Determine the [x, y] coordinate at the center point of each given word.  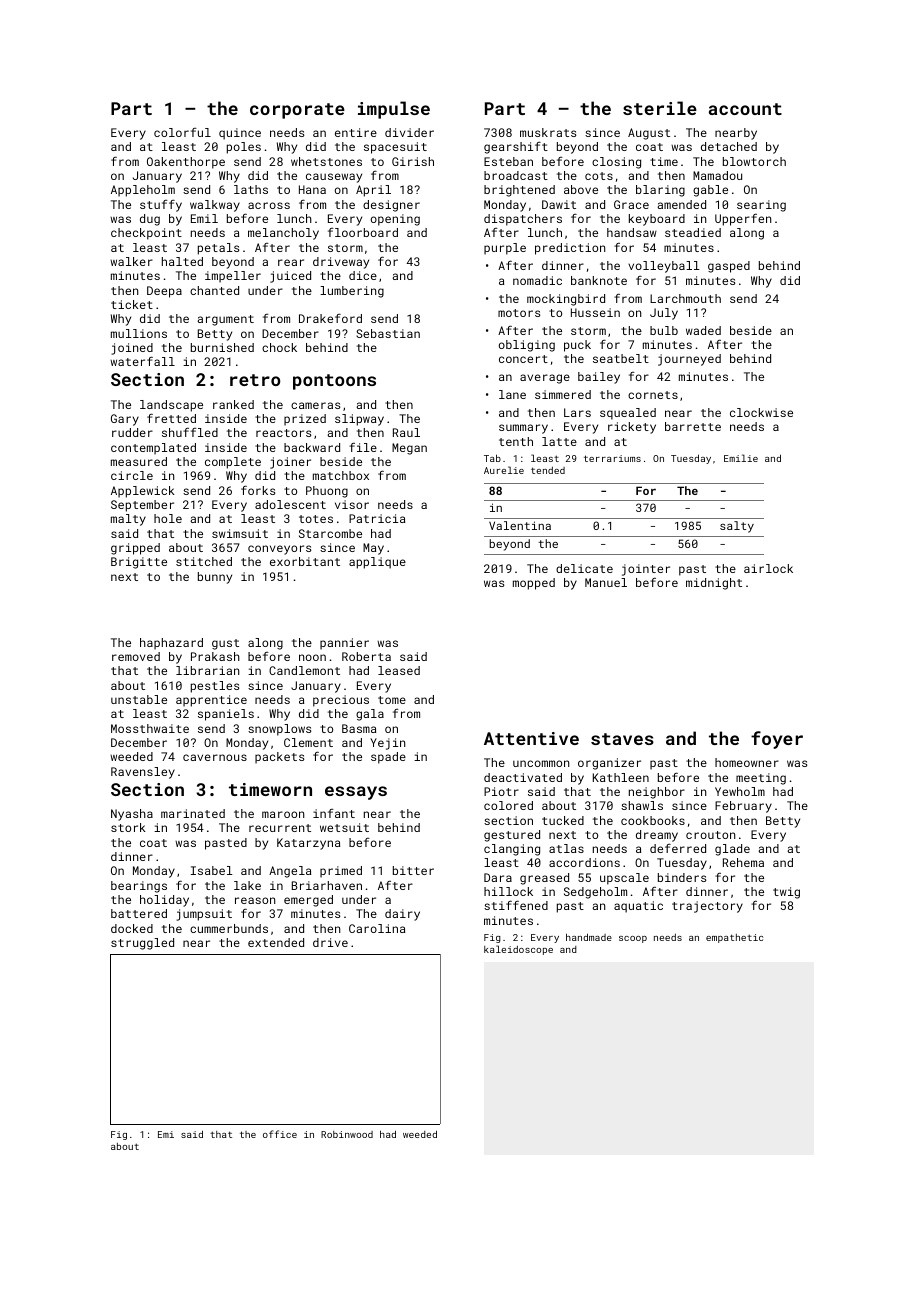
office [280, 1134]
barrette [693, 426]
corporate [297, 111]
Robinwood [347, 1134]
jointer [646, 570]
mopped [534, 584]
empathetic [734, 938]
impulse [394, 110]
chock [279, 347]
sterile [660, 108]
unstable [139, 699]
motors [519, 313]
